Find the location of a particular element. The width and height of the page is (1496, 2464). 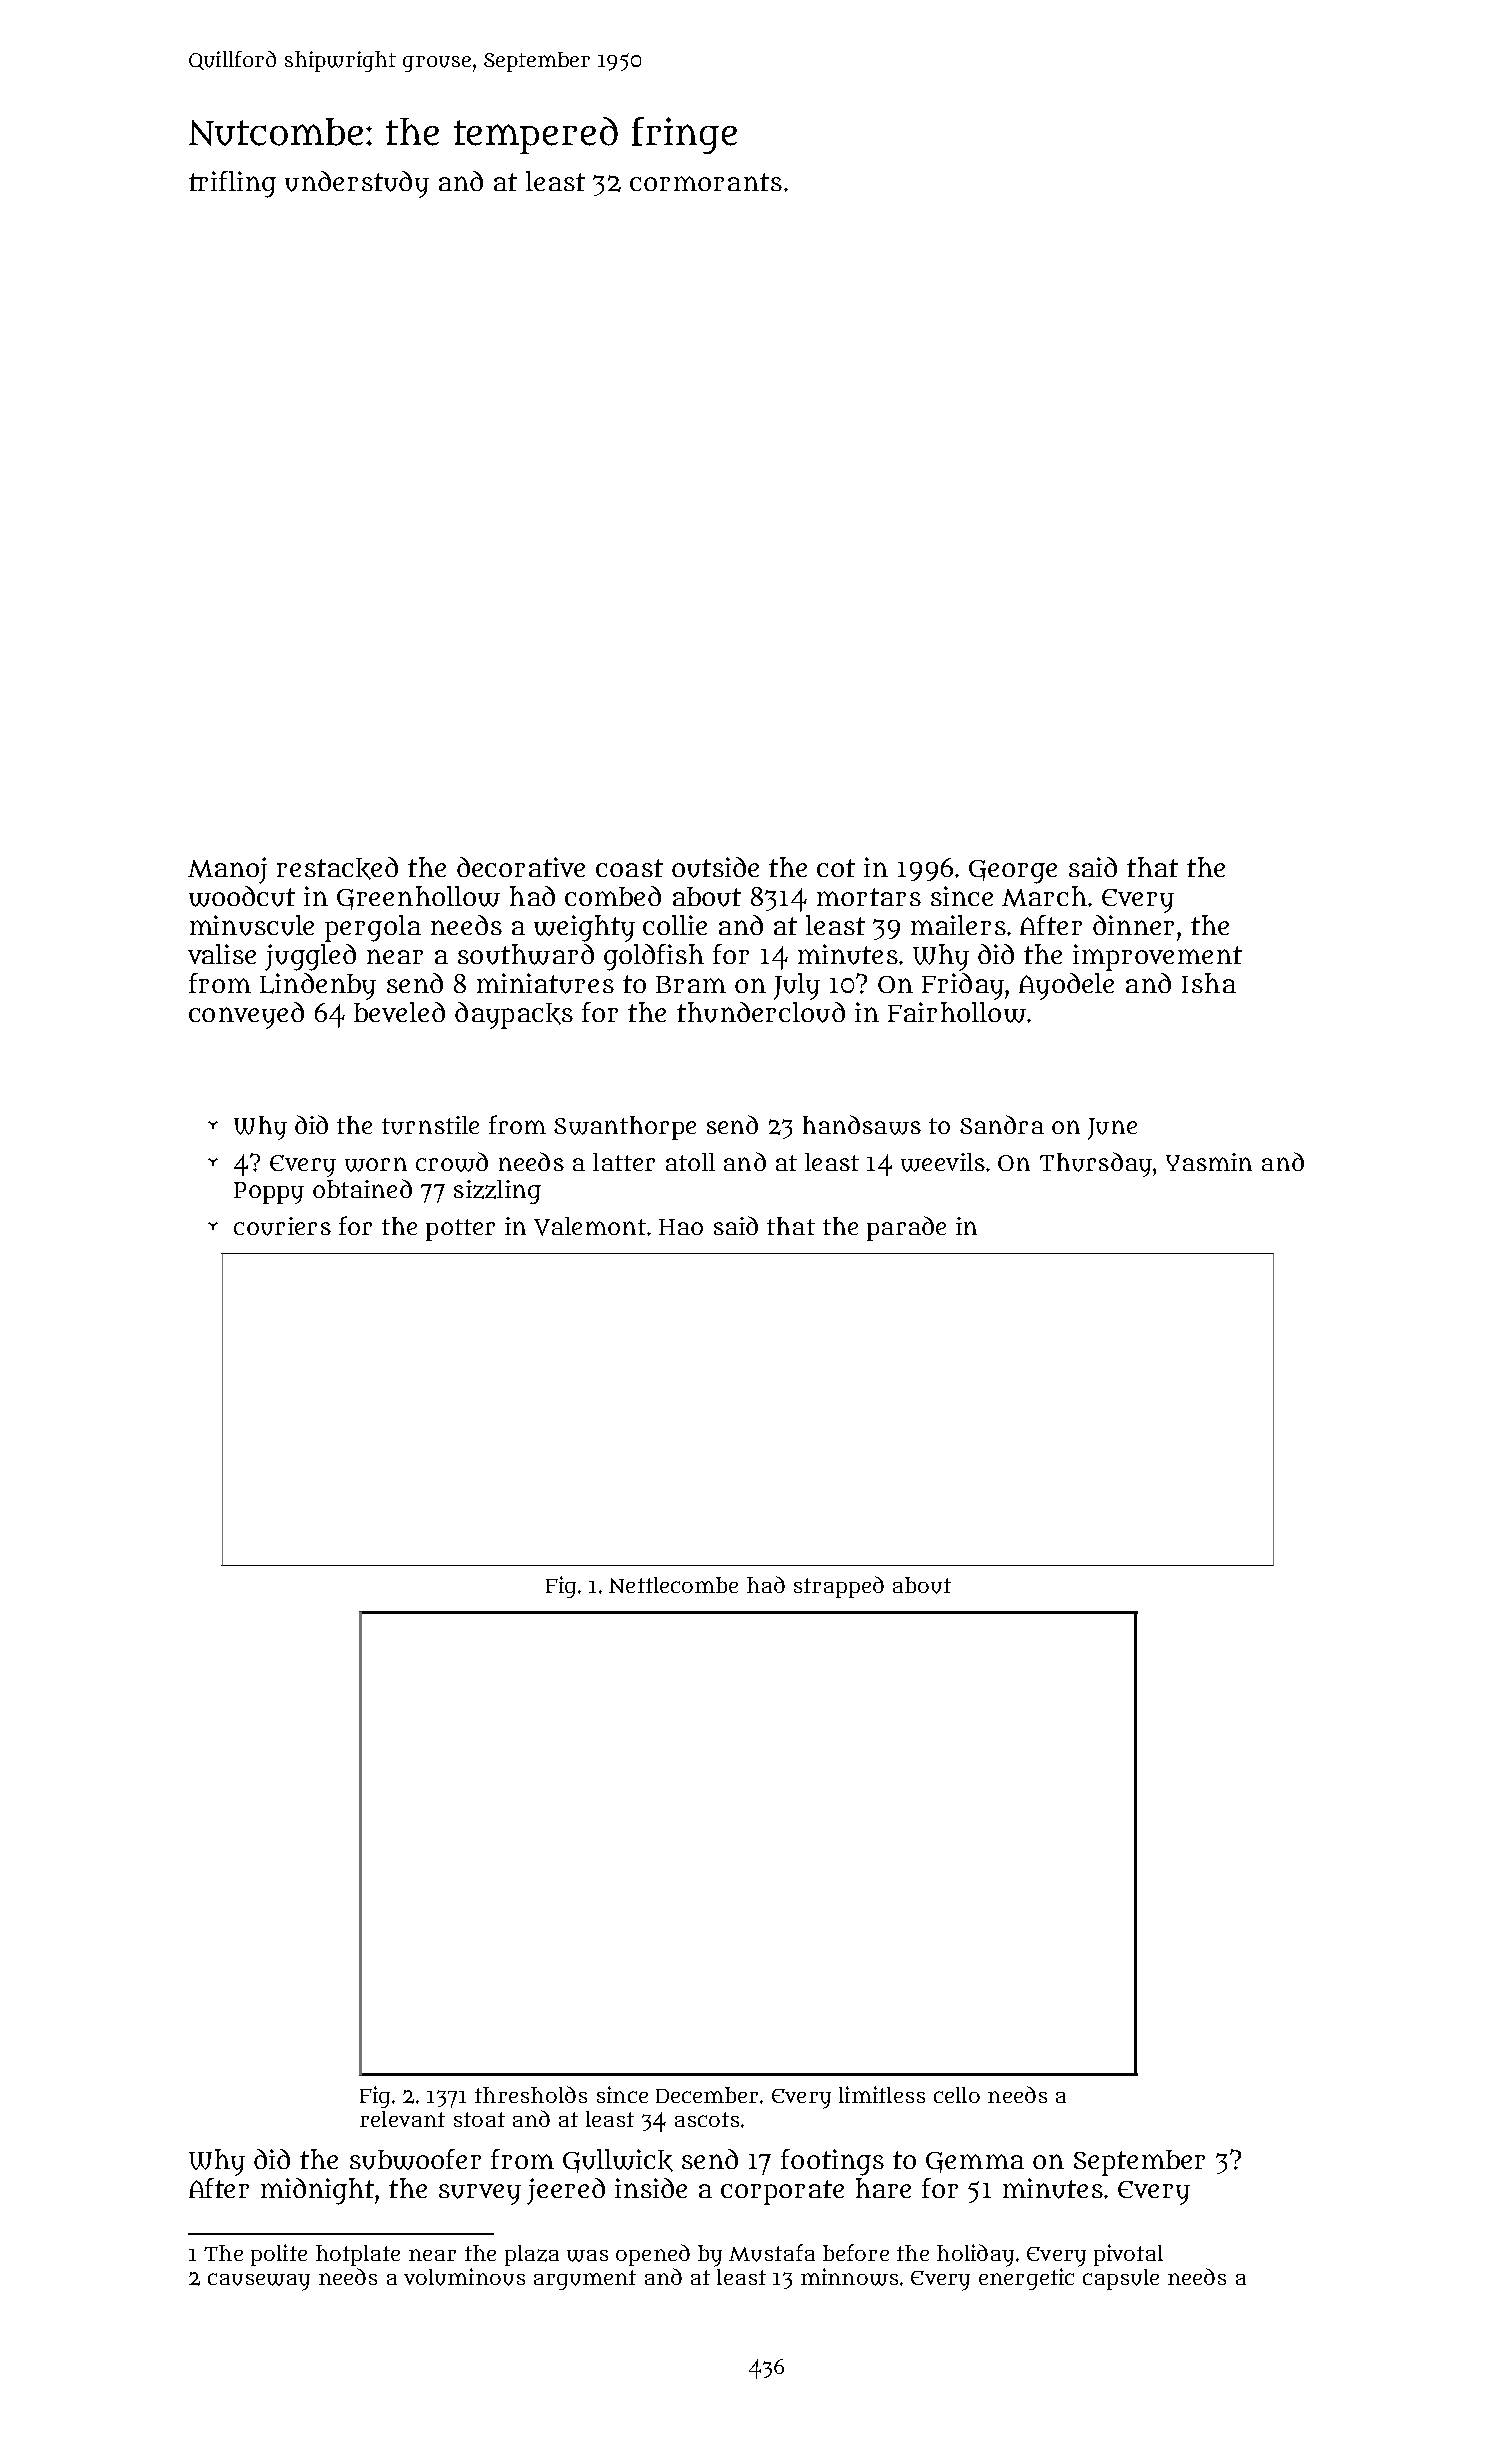

December is located at coordinates (707, 2095).
